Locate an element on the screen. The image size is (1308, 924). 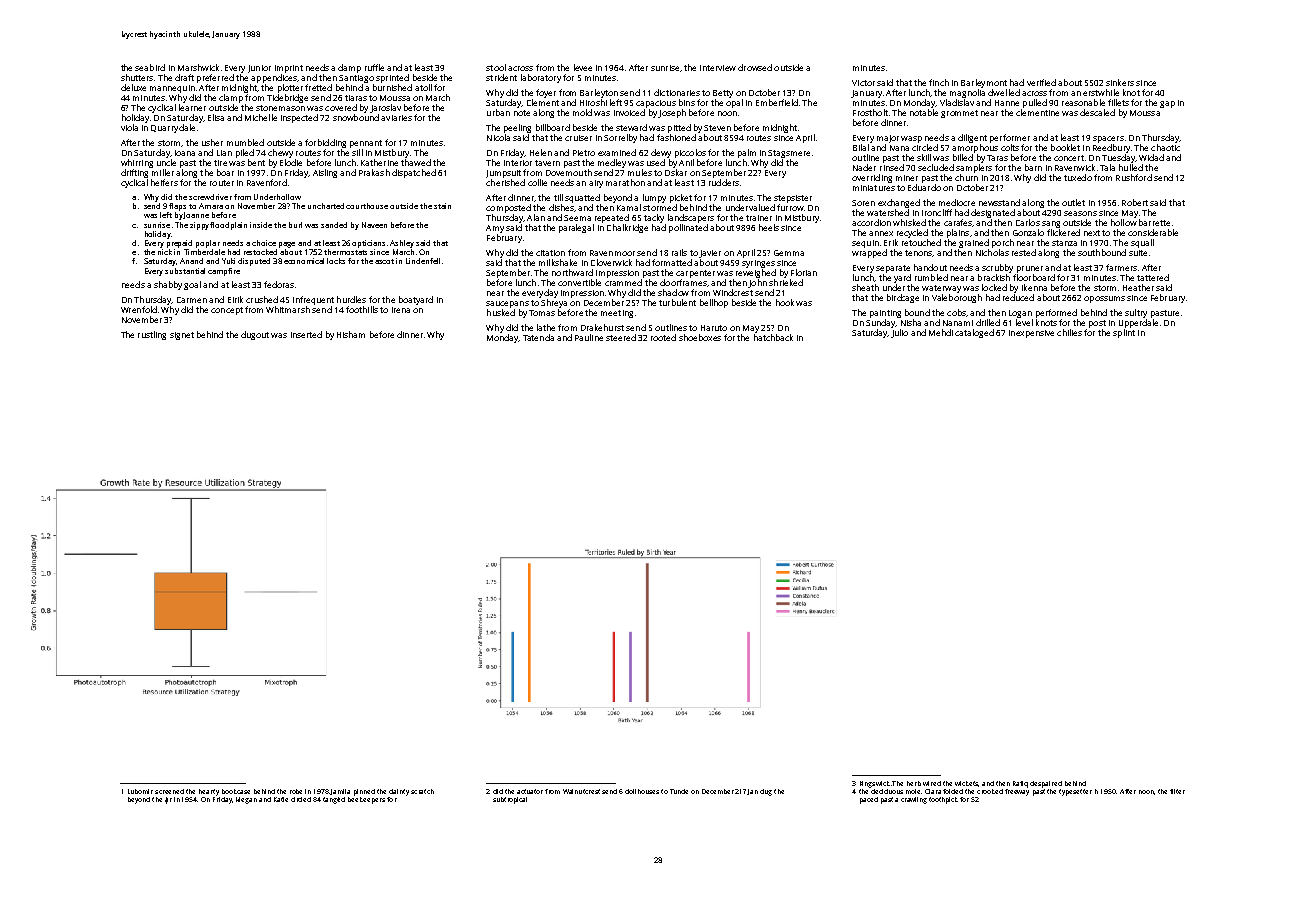
level is located at coordinates (1024, 322).
